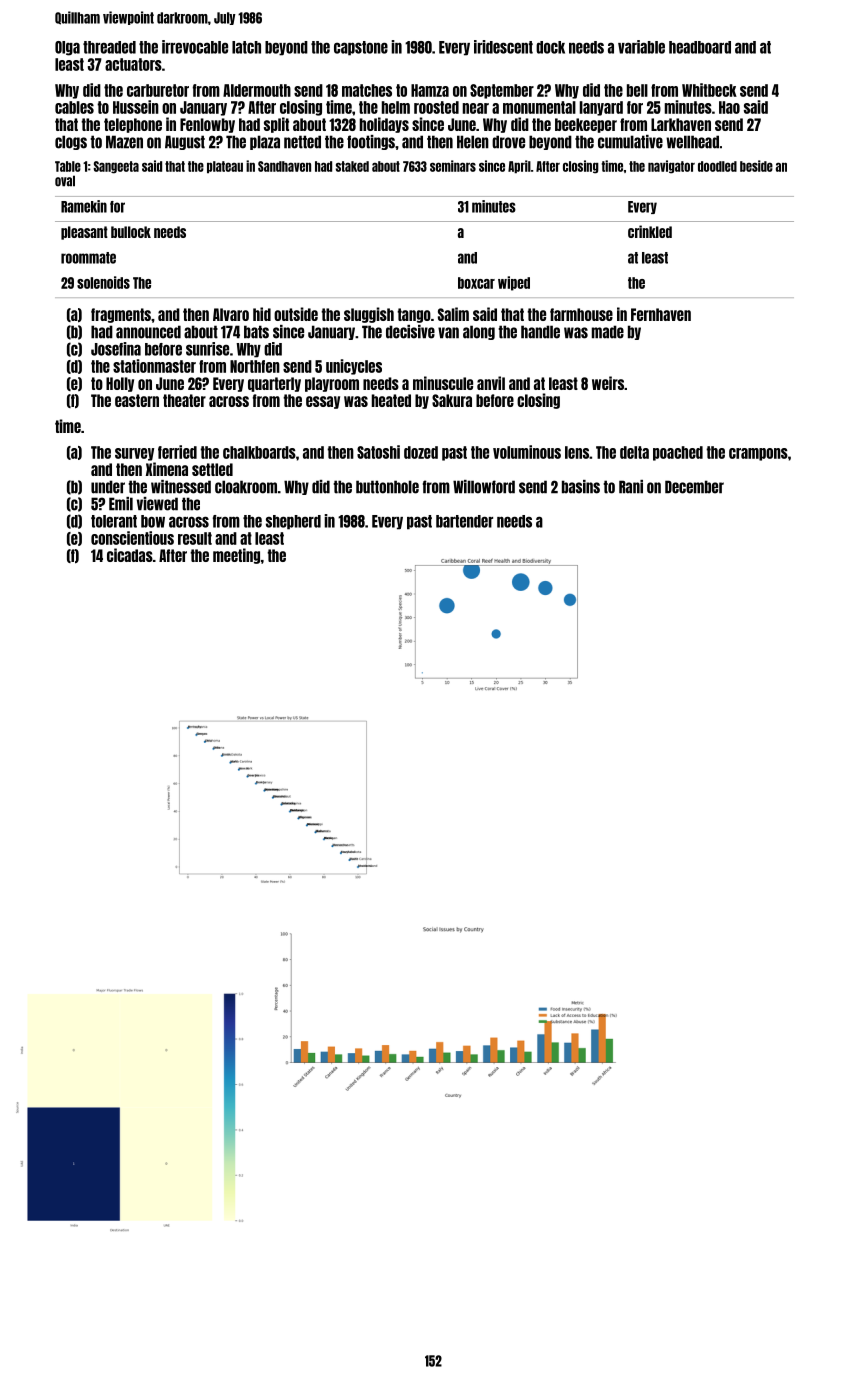 The image size is (849, 1400). Describe the element at coordinates (131, 232) in the screenshot. I see `bullock` at that location.
